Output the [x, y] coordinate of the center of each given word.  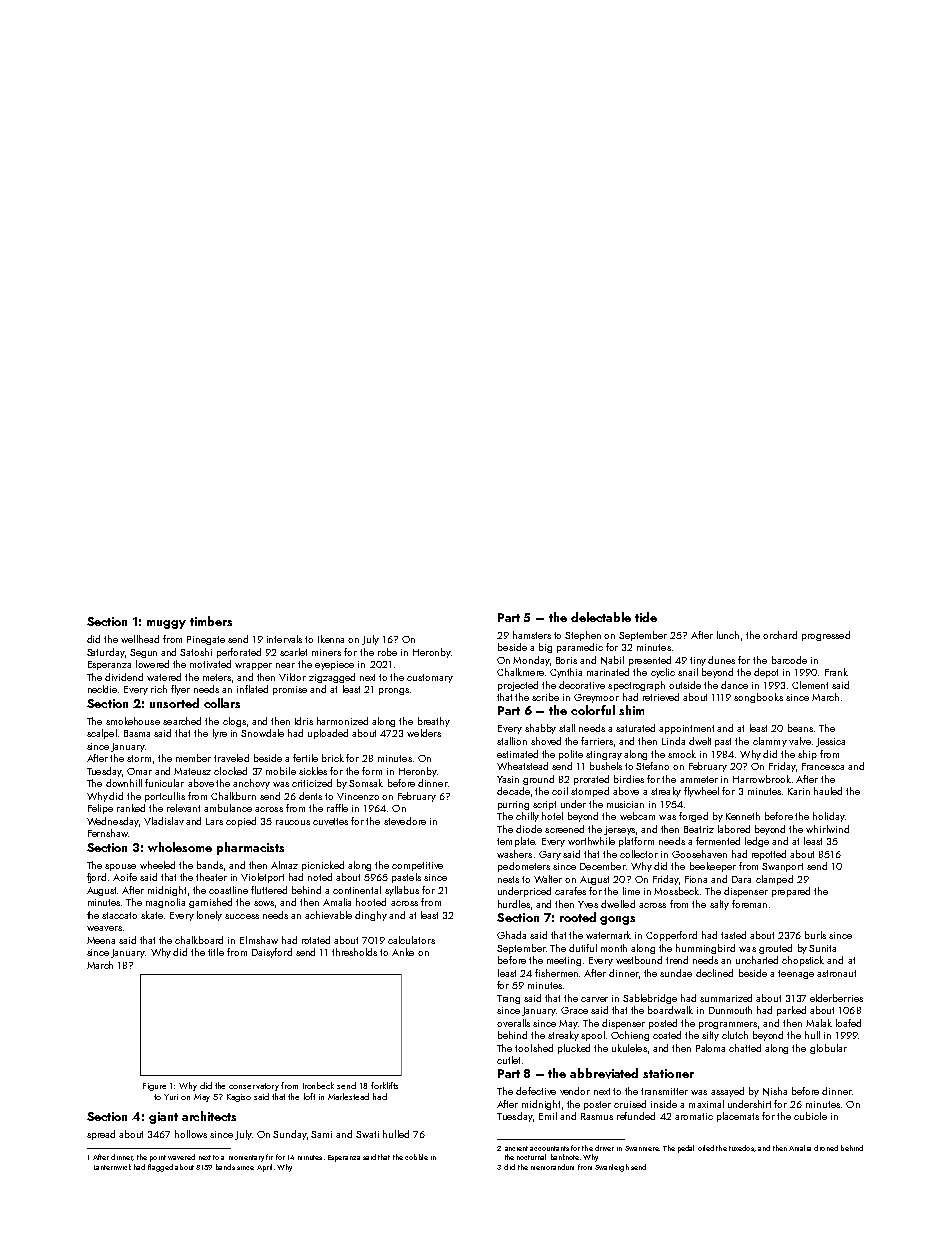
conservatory [254, 1087]
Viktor [292, 677]
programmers [728, 1025]
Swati [367, 1134]
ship [807, 755]
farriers [597, 741]
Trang [508, 999]
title [216, 952]
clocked [230, 771]
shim [631, 710]
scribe [545, 697]
